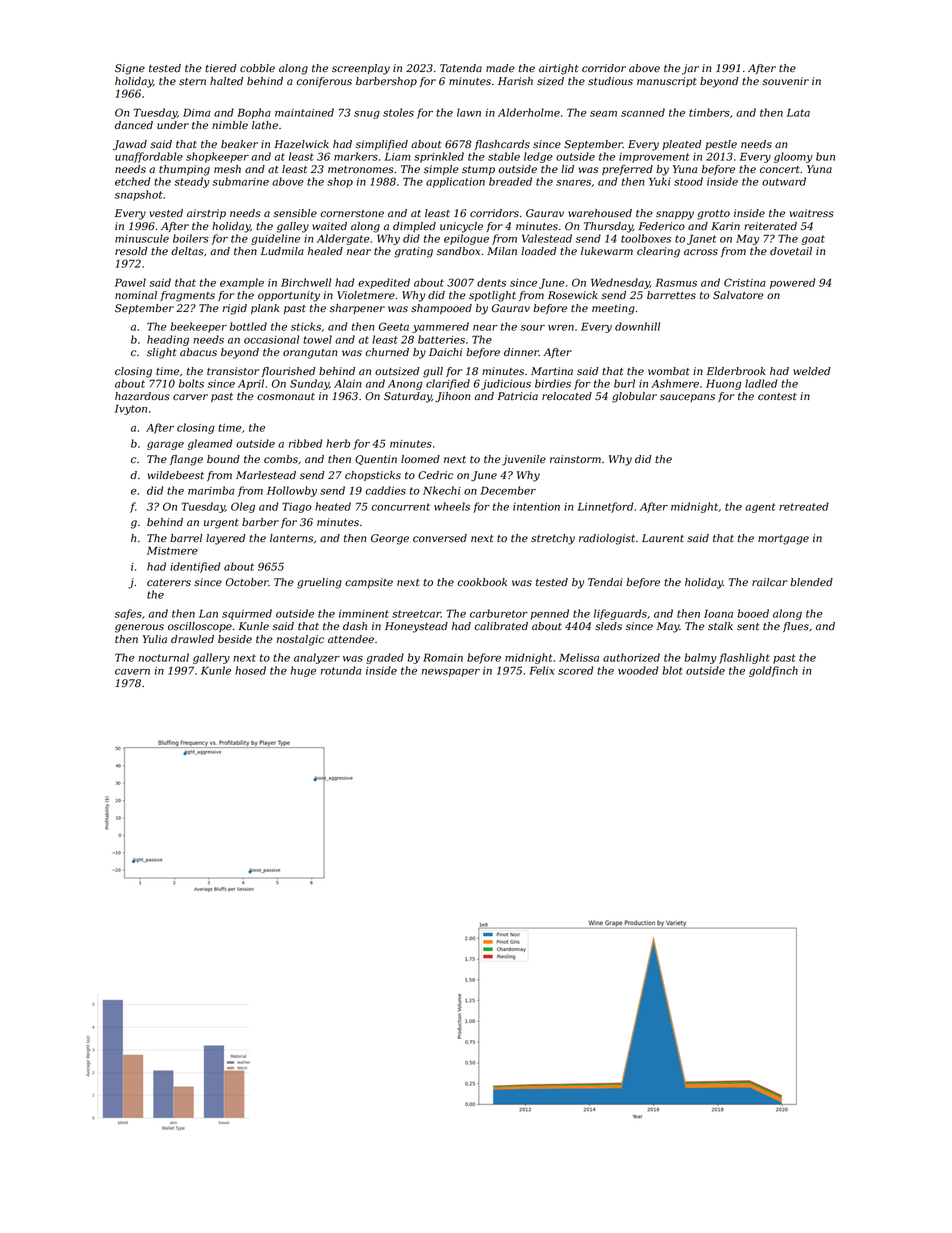 The image size is (952, 1233). Describe the element at coordinates (553, 539) in the image. I see `stretchy` at that location.
